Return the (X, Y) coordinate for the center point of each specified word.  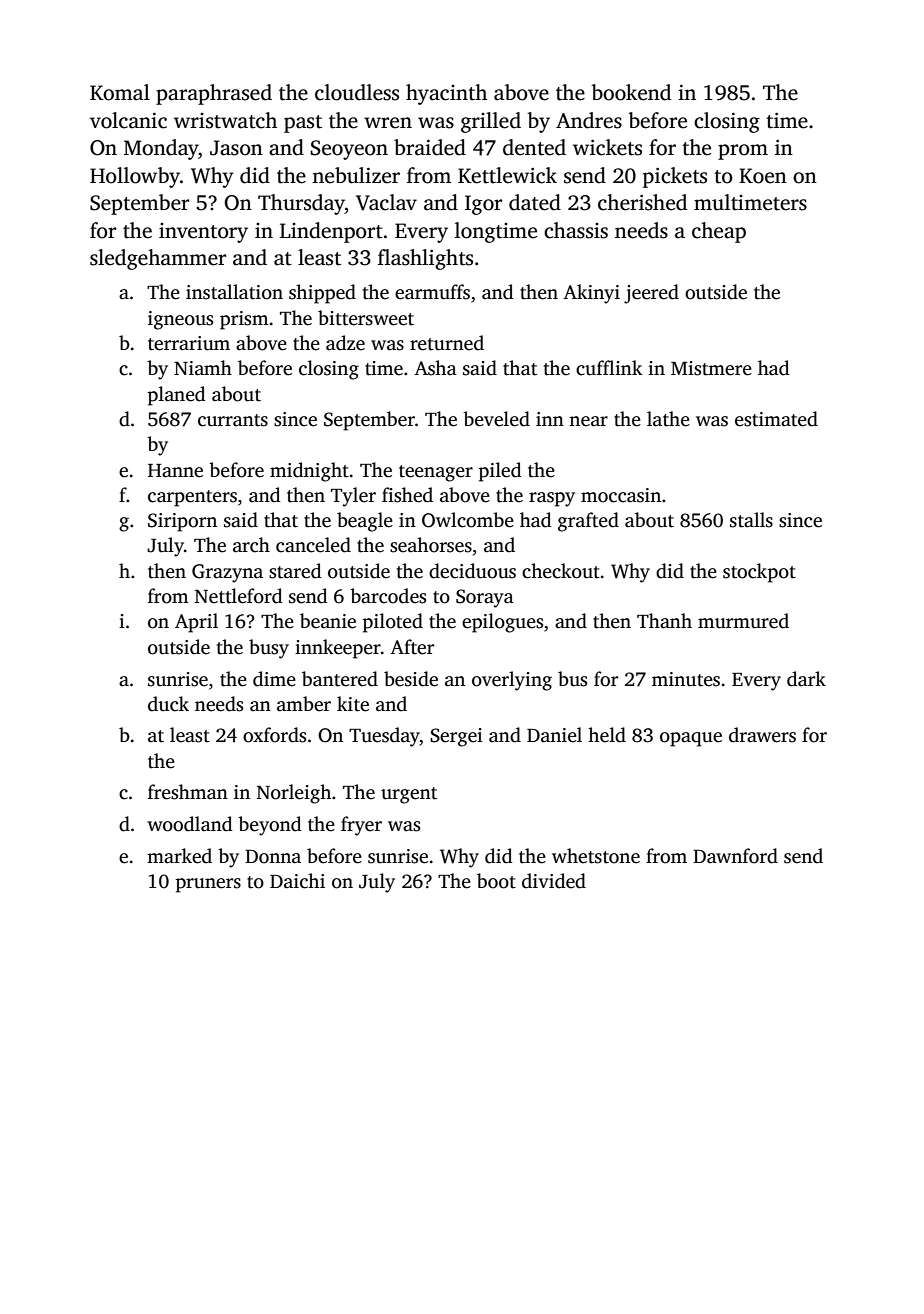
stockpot (759, 573)
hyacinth (446, 94)
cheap (719, 232)
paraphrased (214, 94)
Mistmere (711, 368)
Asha (435, 368)
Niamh (203, 368)
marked (179, 856)
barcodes (388, 596)
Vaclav (386, 202)
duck (168, 704)
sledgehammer (158, 259)
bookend (631, 92)
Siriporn (182, 522)
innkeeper (338, 649)
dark (806, 679)
